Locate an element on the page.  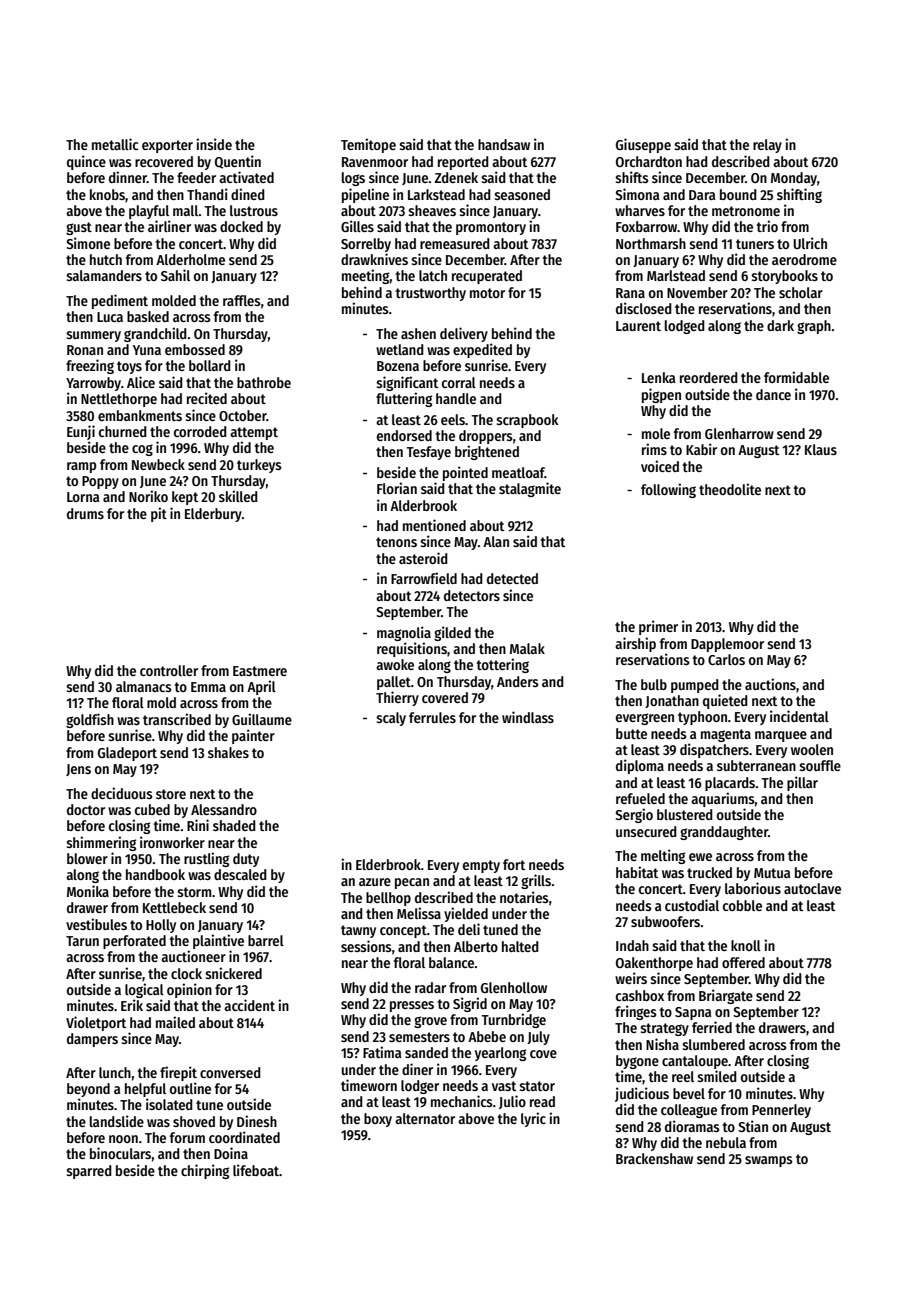
October is located at coordinates (243, 415).
